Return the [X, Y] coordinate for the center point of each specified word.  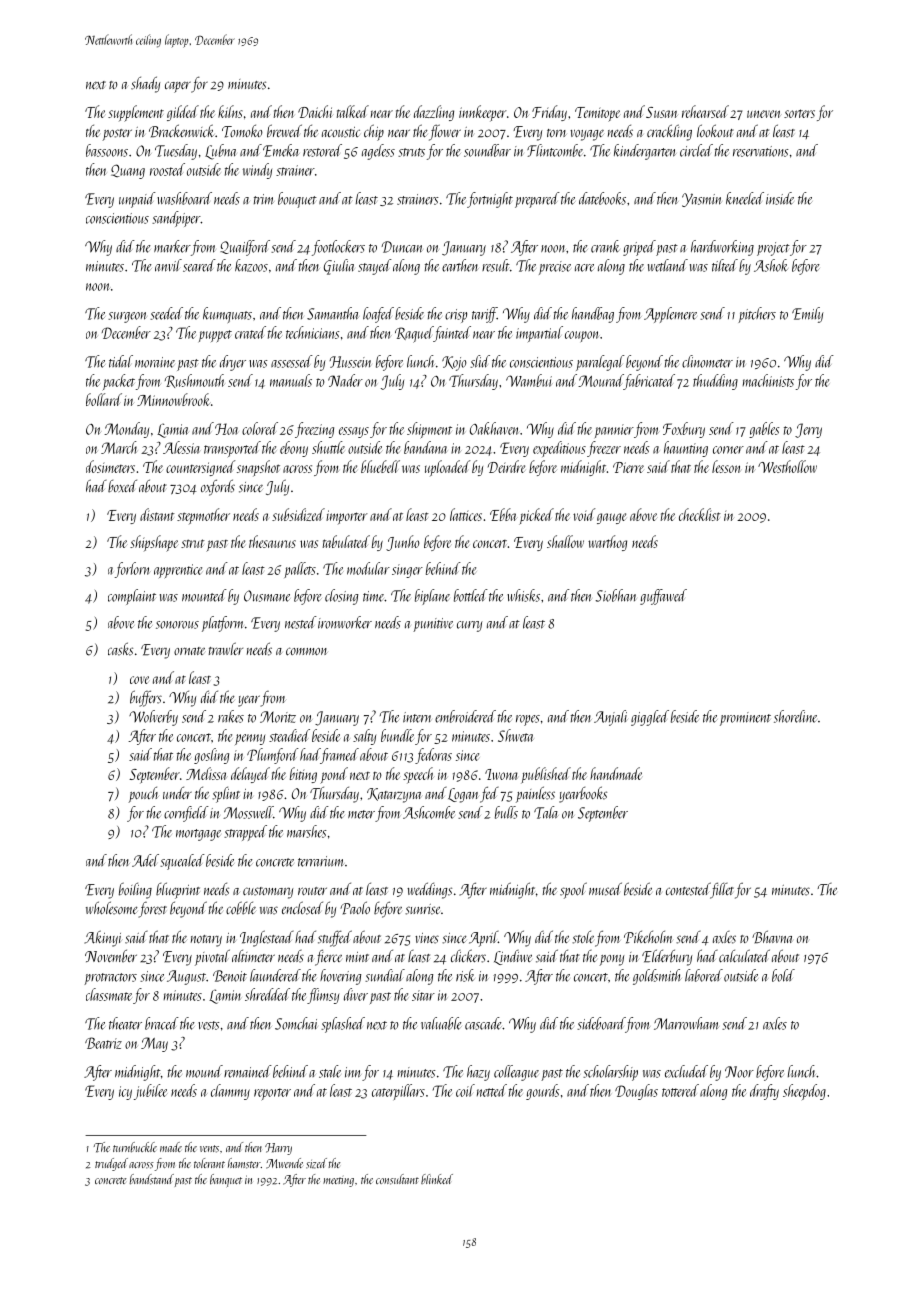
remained [248, 1071]
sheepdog [804, 1092]
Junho [403, 543]
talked [353, 111]
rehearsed [705, 111]
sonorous [177, 625]
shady [145, 84]
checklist [700, 514]
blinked [437, 1179]
